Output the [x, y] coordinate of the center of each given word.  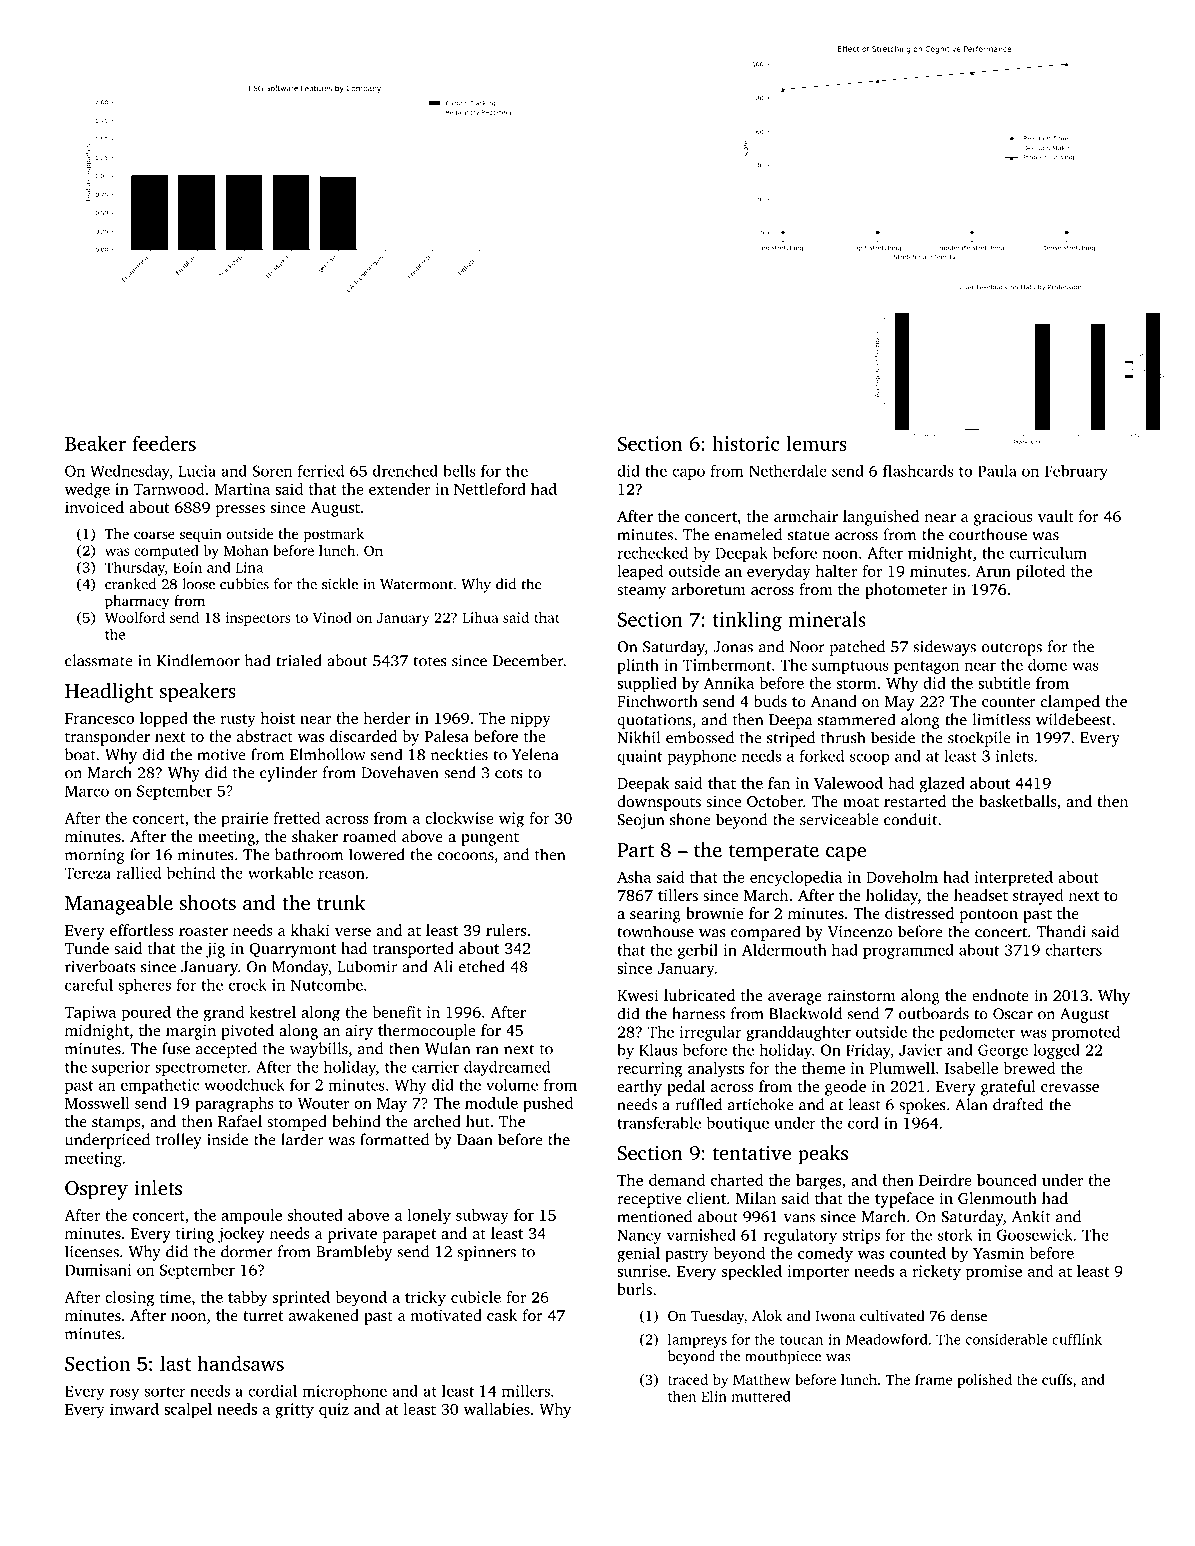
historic [746, 443]
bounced [1007, 1180]
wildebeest [1073, 719]
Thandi [1061, 931]
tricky [425, 1299]
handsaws [240, 1363]
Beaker [95, 443]
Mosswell [97, 1103]
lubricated [699, 995]
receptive [649, 1200]
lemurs [816, 443]
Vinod [332, 617]
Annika [729, 683]
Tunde [87, 948]
